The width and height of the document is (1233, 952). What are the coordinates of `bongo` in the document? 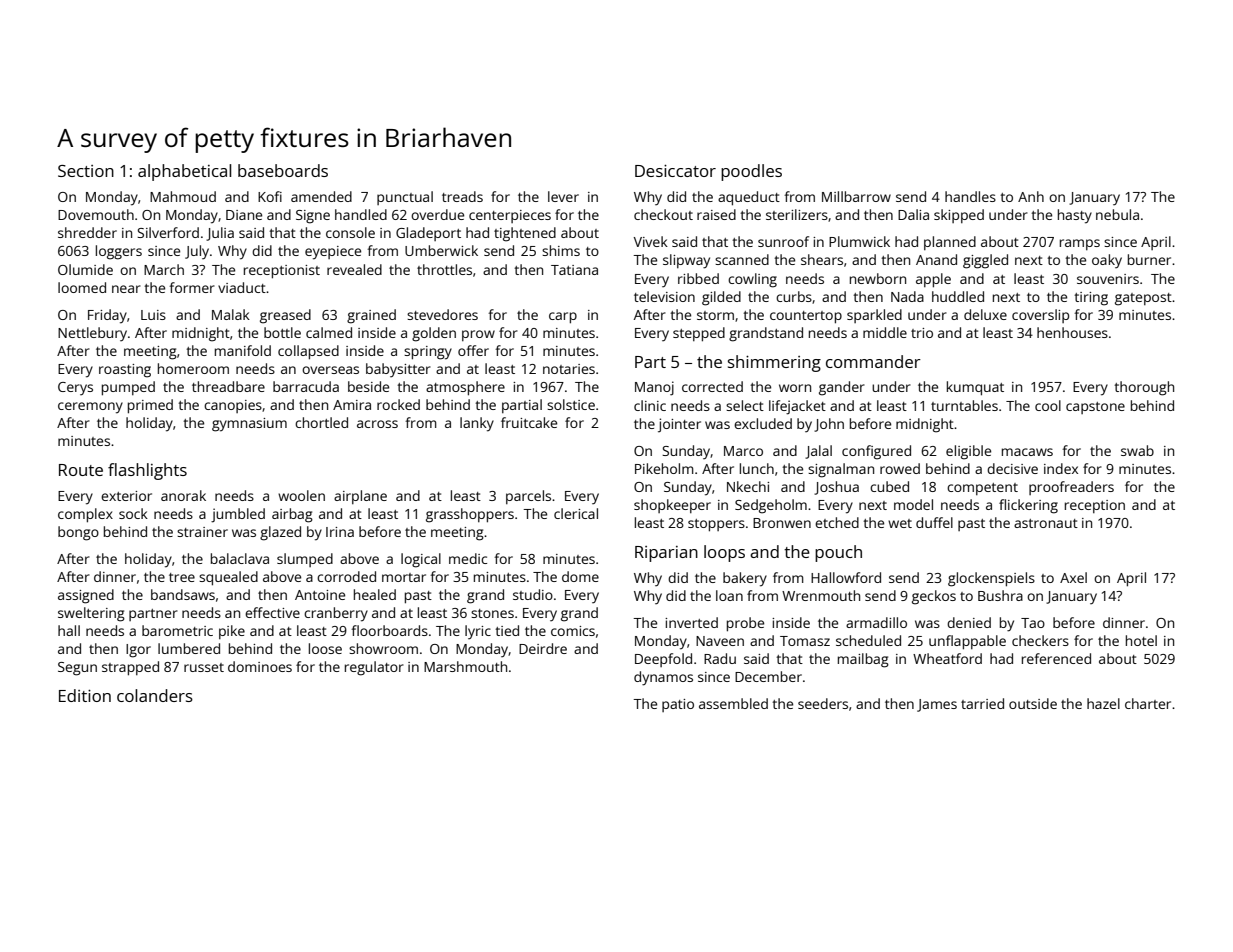 It's located at (78, 533).
